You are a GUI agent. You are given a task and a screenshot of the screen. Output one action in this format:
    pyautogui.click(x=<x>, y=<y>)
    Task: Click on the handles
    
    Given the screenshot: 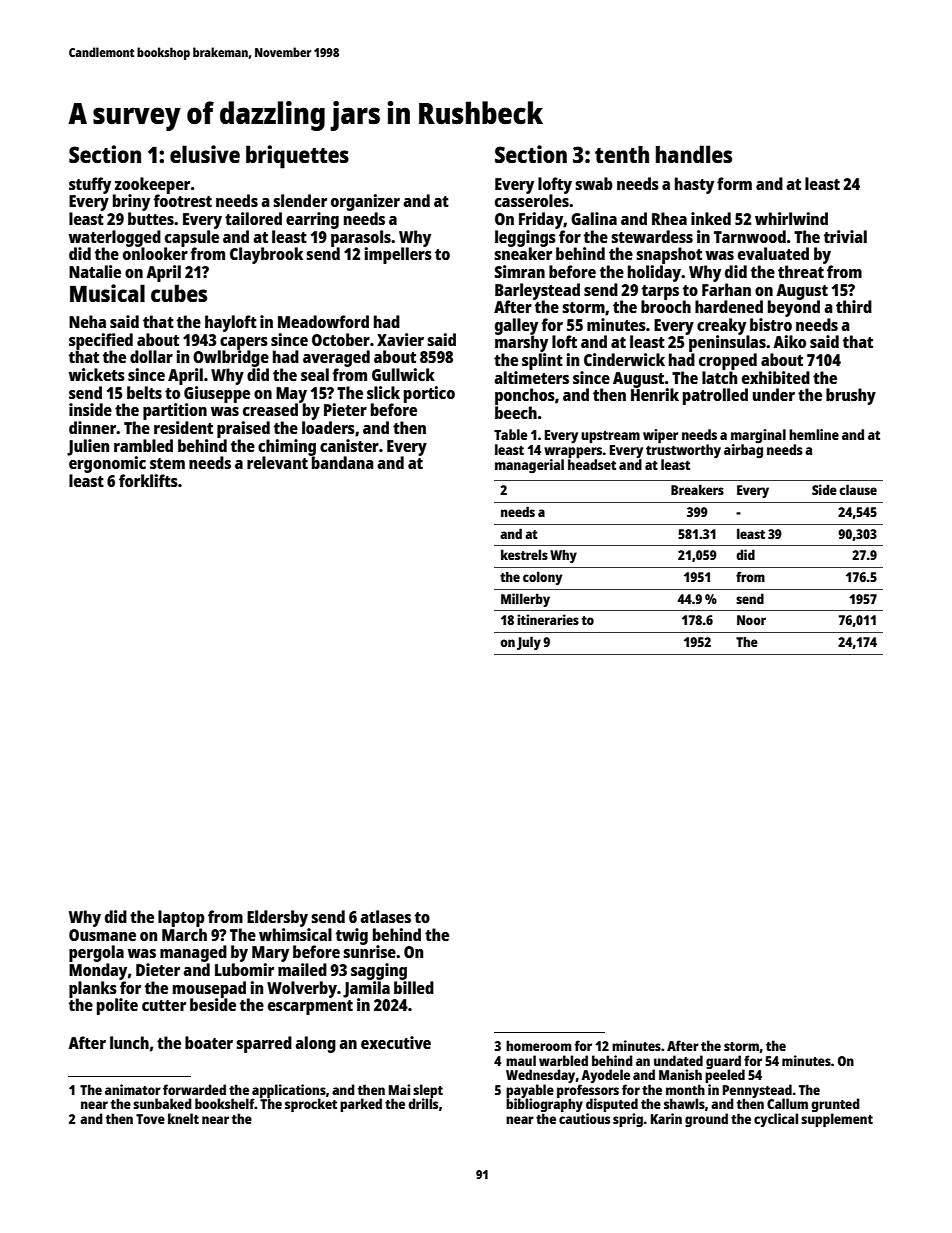 What is the action you would take?
    pyautogui.click(x=694, y=154)
